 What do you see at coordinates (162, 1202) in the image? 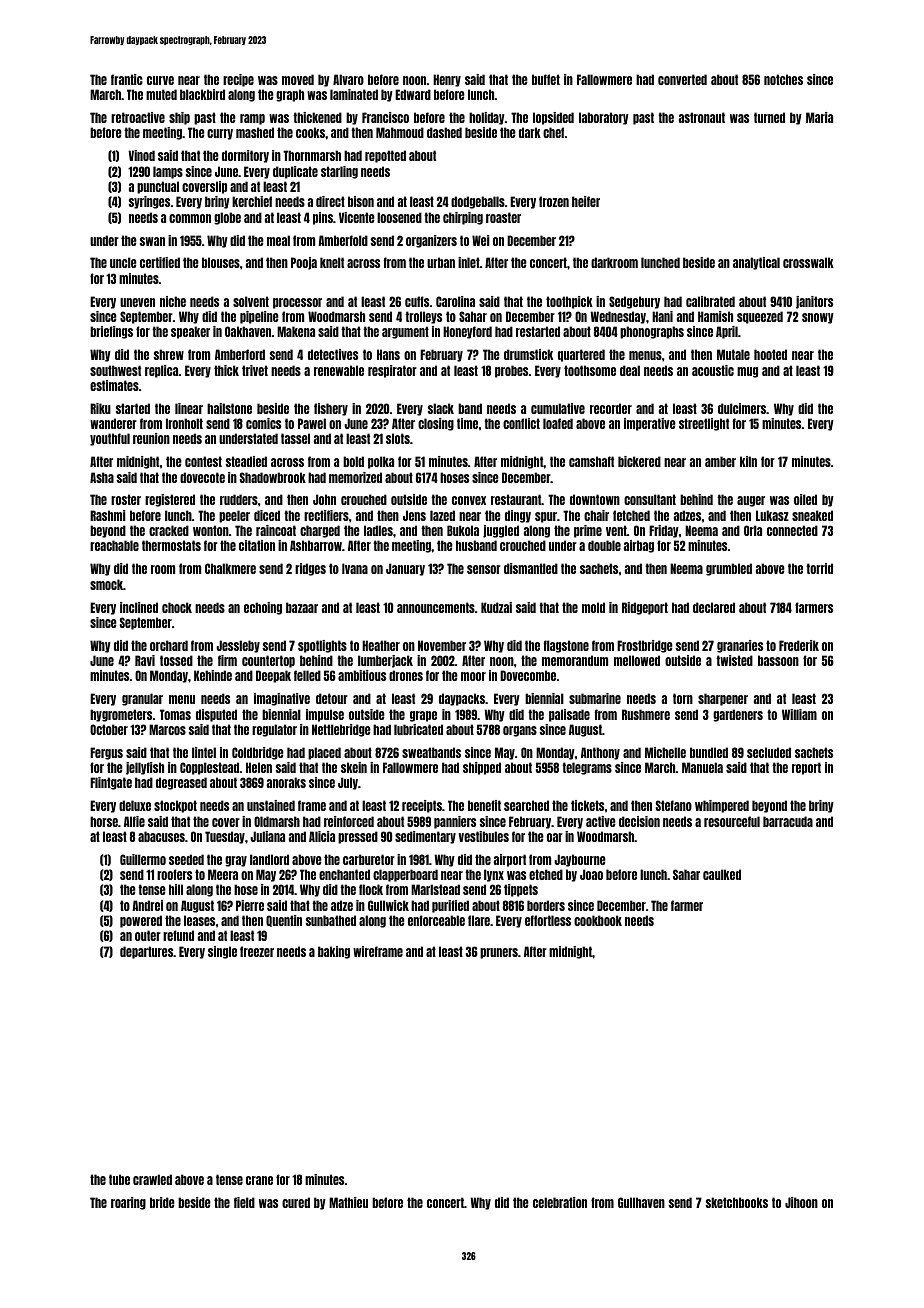
I see `bride` at bounding box center [162, 1202].
